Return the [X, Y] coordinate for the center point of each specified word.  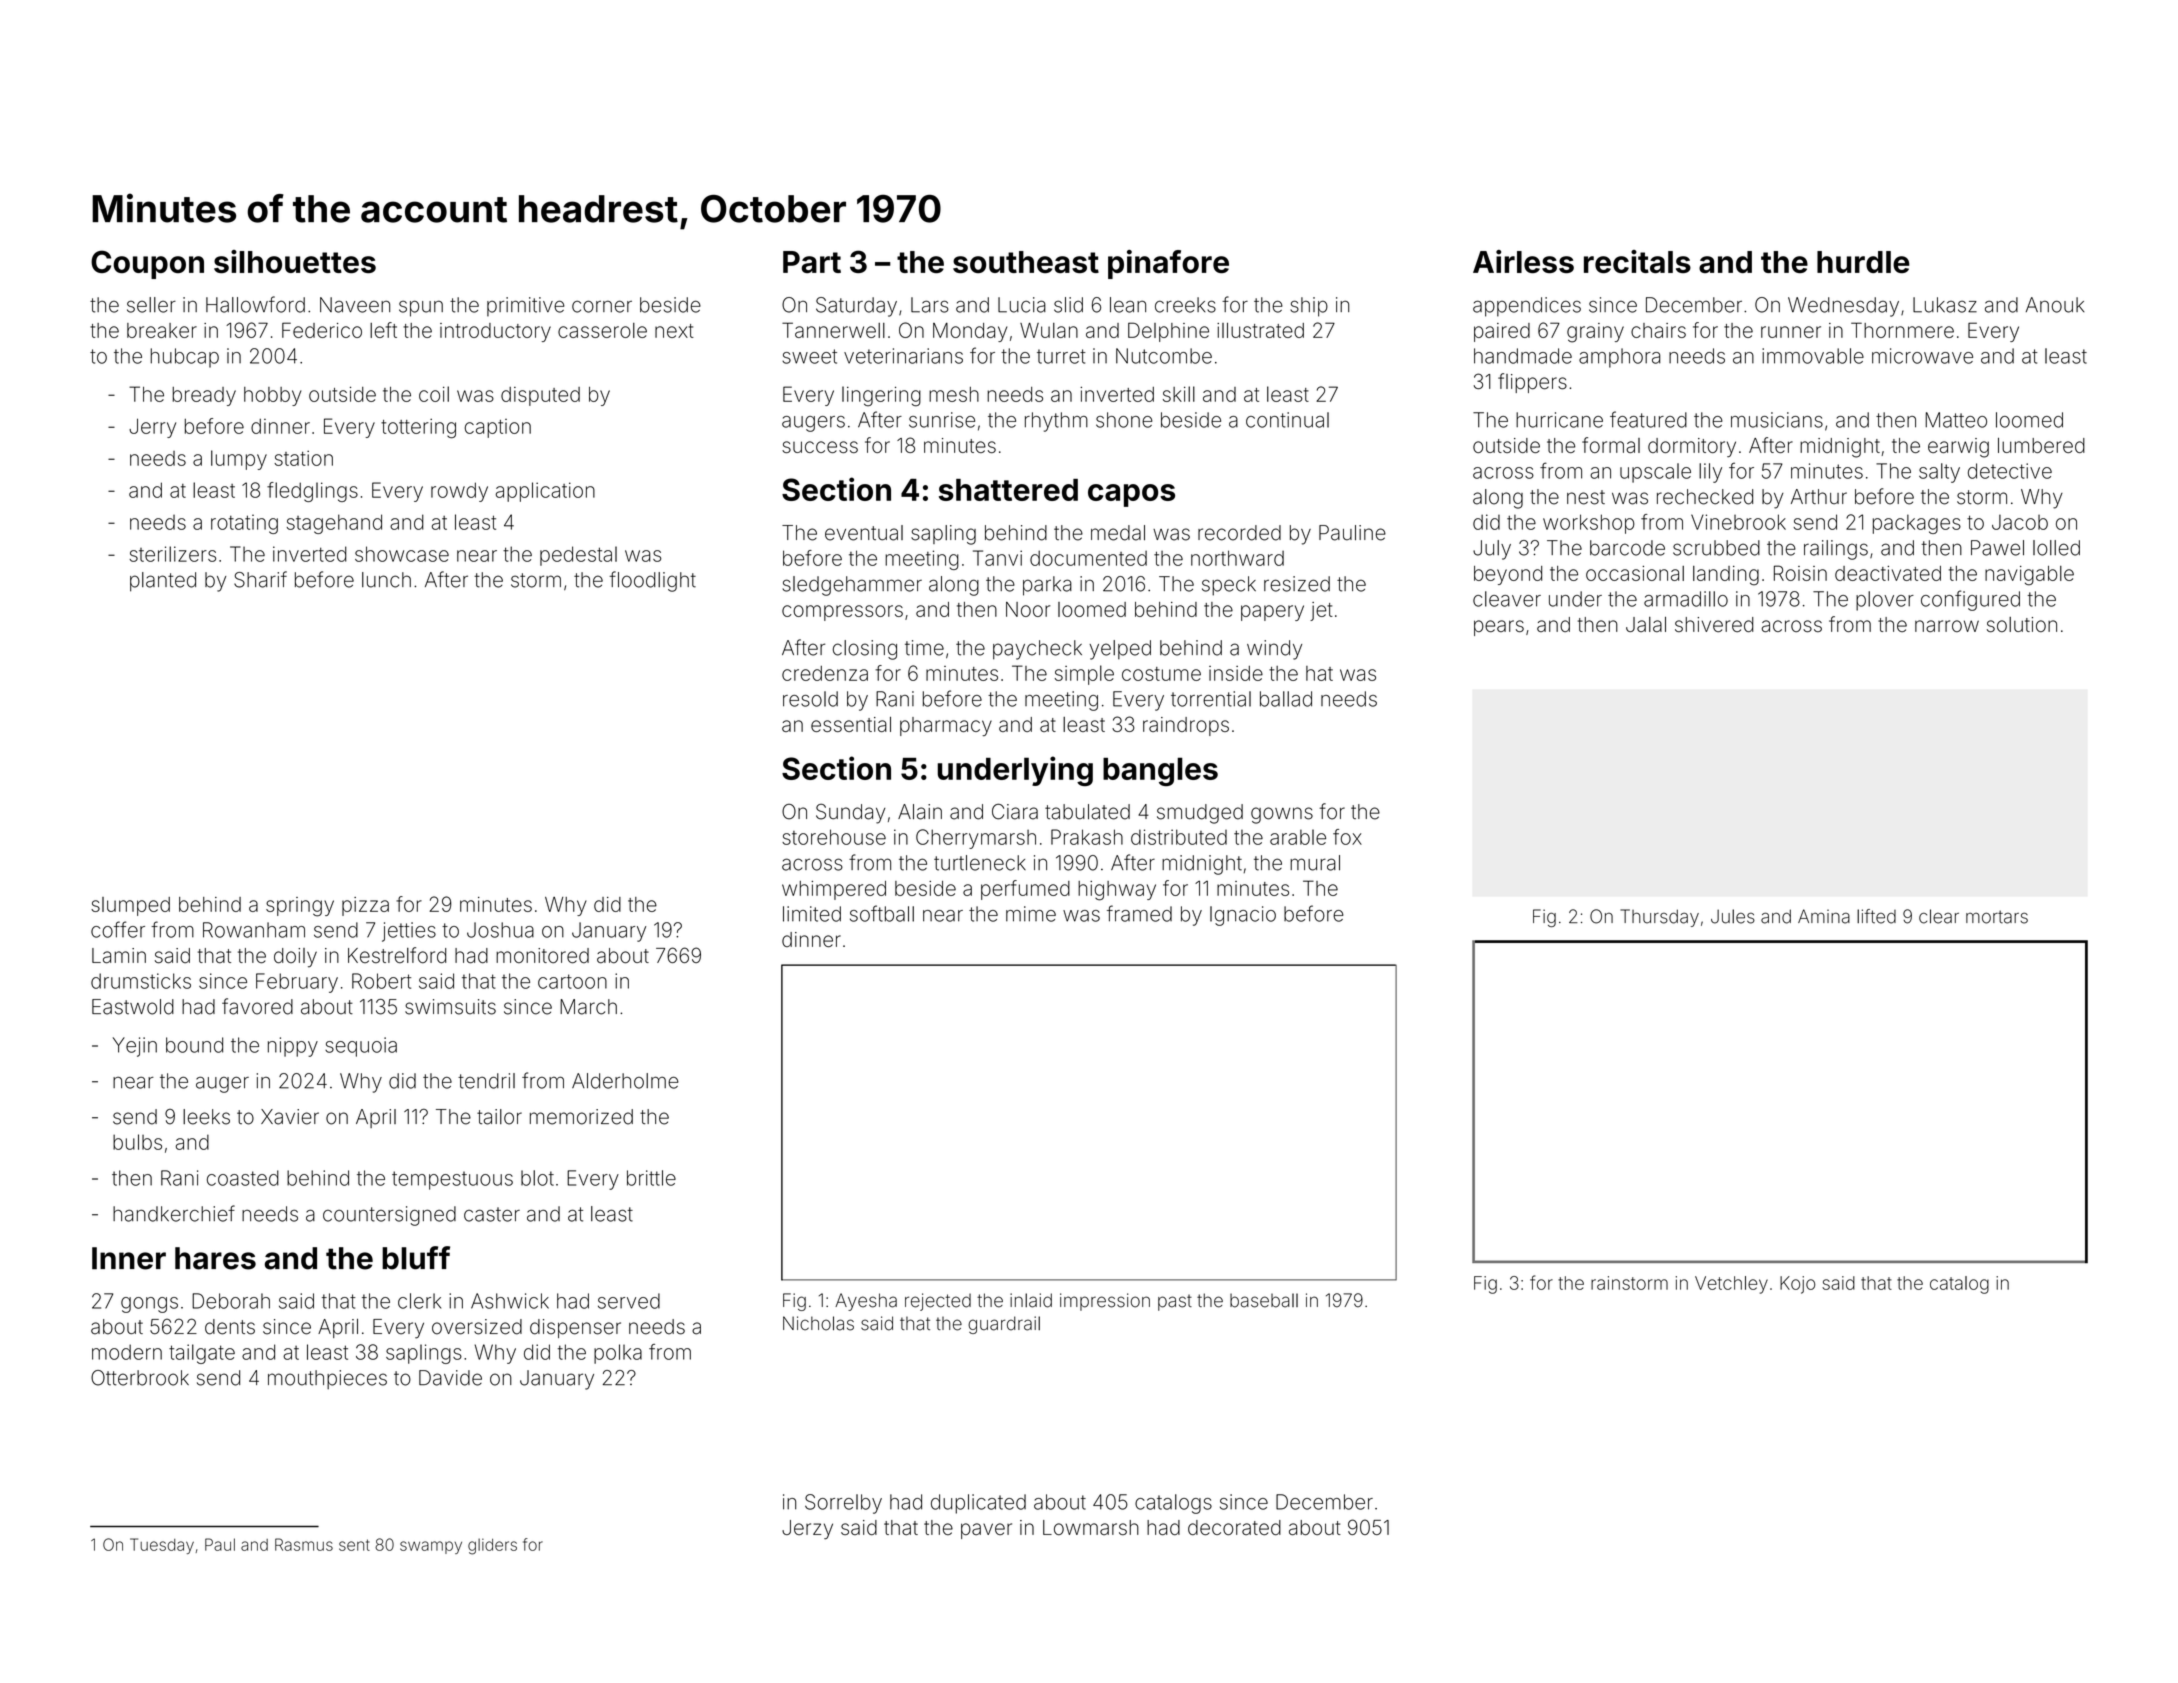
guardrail [1004, 1325]
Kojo [1797, 1285]
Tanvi [997, 558]
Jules [1733, 916]
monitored [542, 956]
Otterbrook [140, 1378]
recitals [1637, 261]
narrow [1947, 626]
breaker [162, 330]
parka [1047, 586]
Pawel [1997, 548]
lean [1128, 305]
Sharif [260, 579]
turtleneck [980, 863]
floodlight [652, 581]
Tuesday [162, 1546]
